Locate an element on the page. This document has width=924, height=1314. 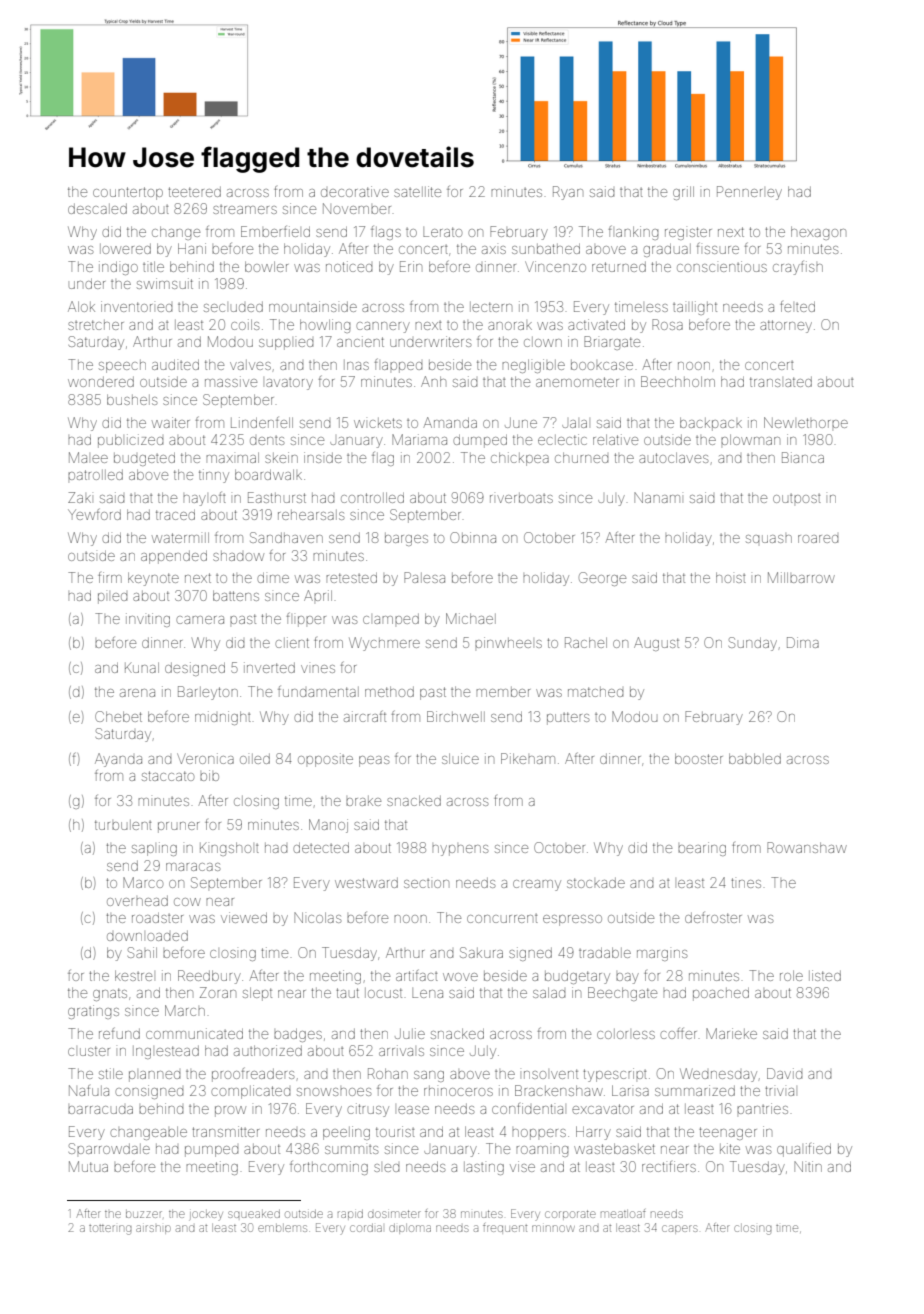
Malee is located at coordinates (88, 457).
